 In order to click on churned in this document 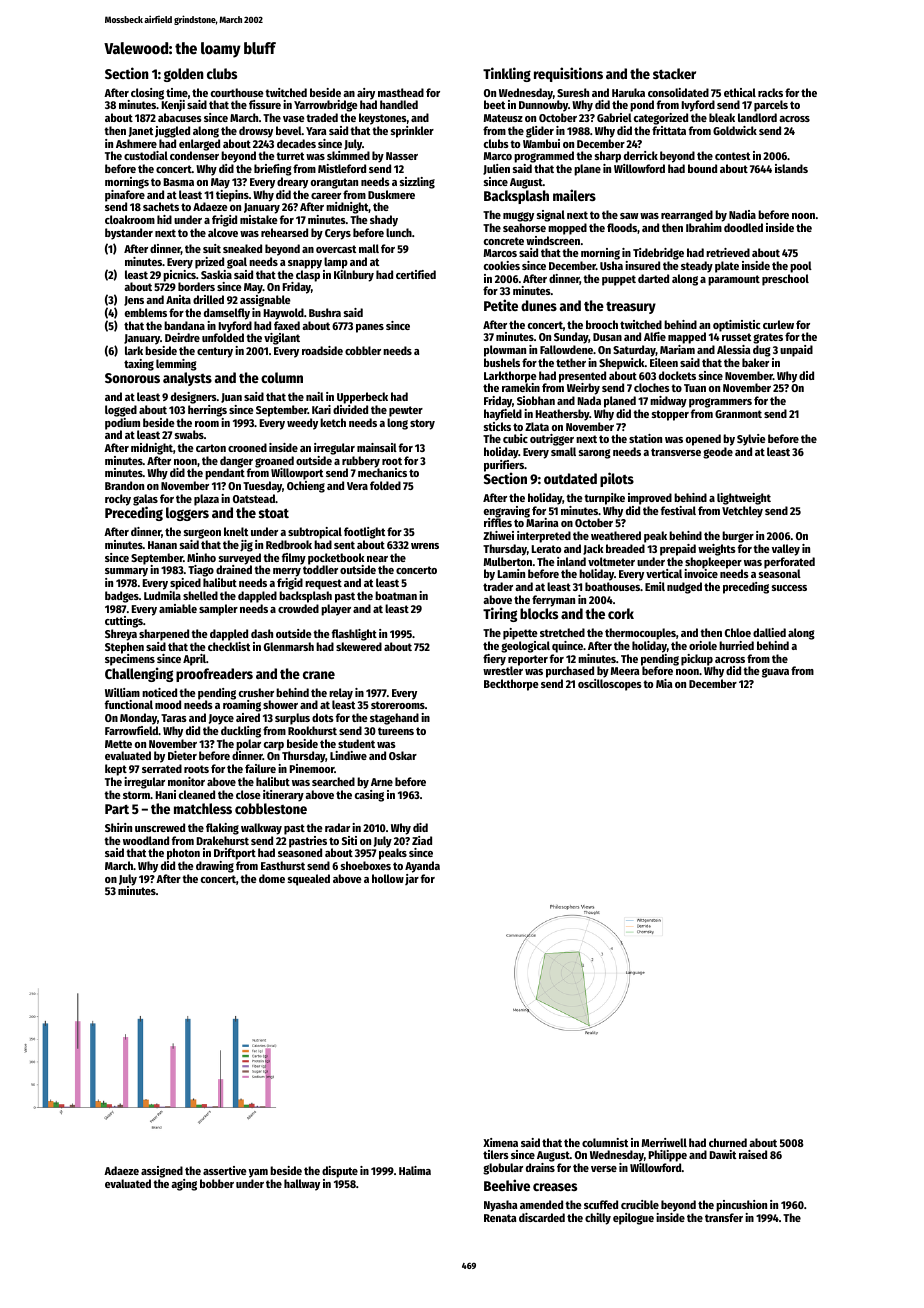, I will do `click(728, 1142)`.
